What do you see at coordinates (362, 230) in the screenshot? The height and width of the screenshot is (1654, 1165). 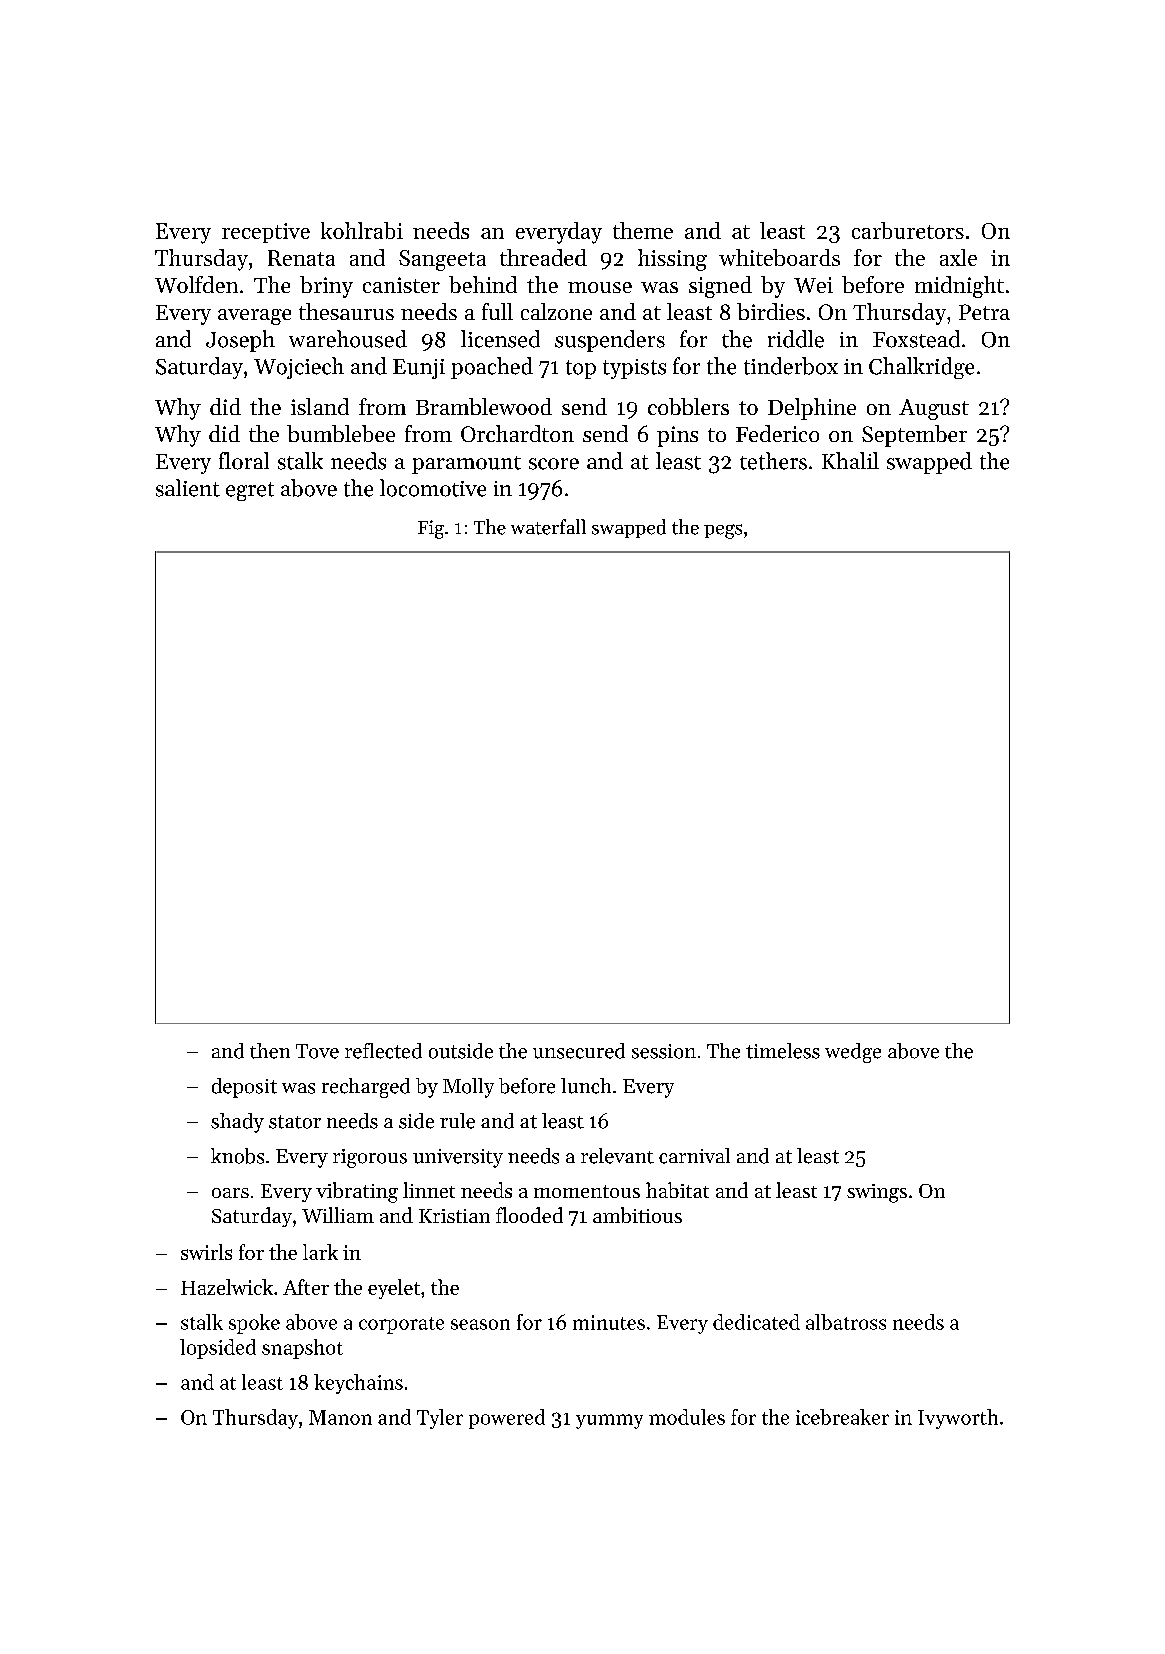 I see `kohlrabi` at bounding box center [362, 230].
